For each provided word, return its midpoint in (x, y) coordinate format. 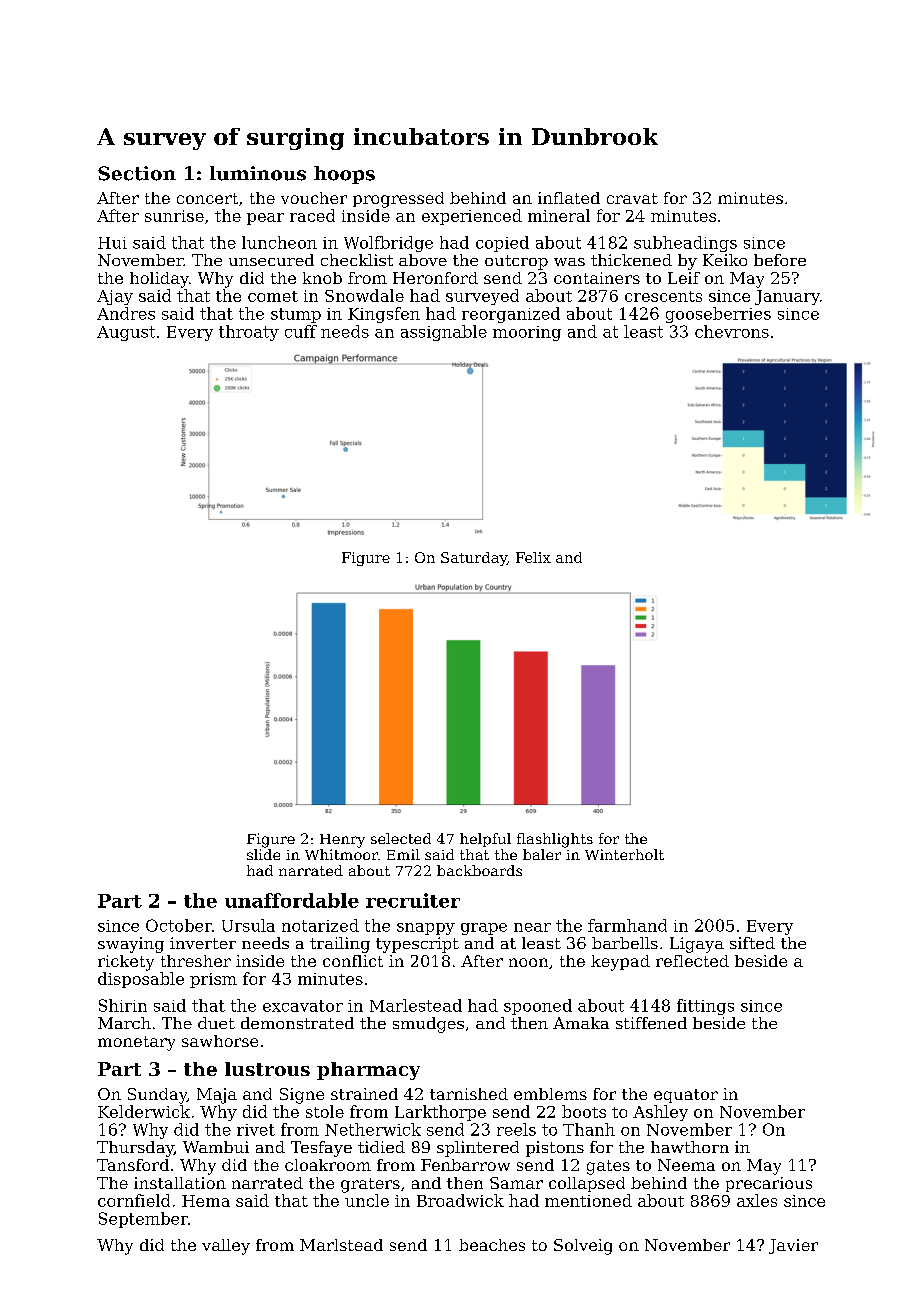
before (780, 260)
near (532, 927)
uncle (367, 1200)
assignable (444, 333)
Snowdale (364, 295)
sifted (752, 943)
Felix (533, 557)
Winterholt (624, 854)
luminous (258, 173)
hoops (344, 175)
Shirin (123, 1005)
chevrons (732, 331)
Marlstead (341, 1245)
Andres (126, 313)
